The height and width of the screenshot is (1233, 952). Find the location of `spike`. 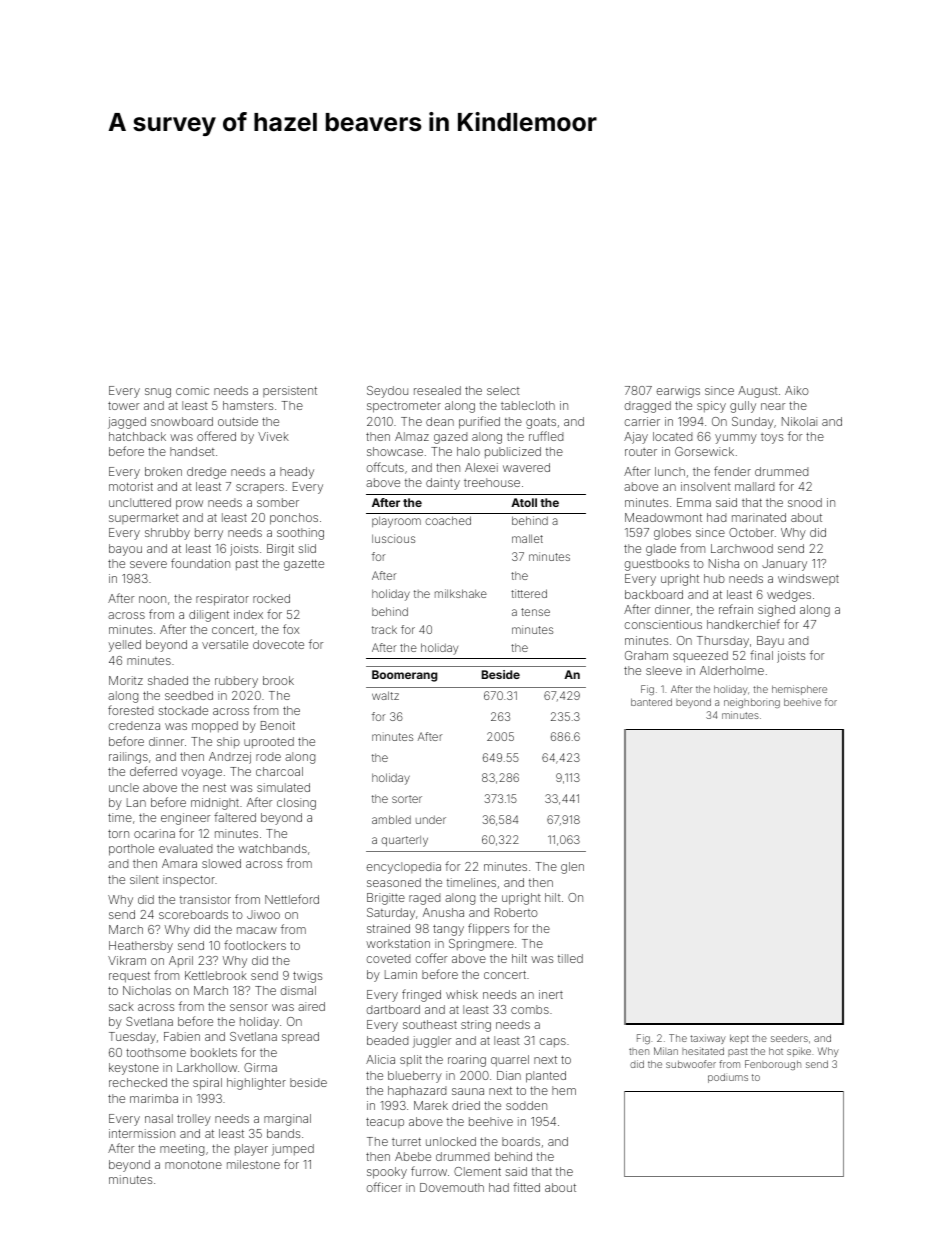

spike is located at coordinates (799, 1052).
